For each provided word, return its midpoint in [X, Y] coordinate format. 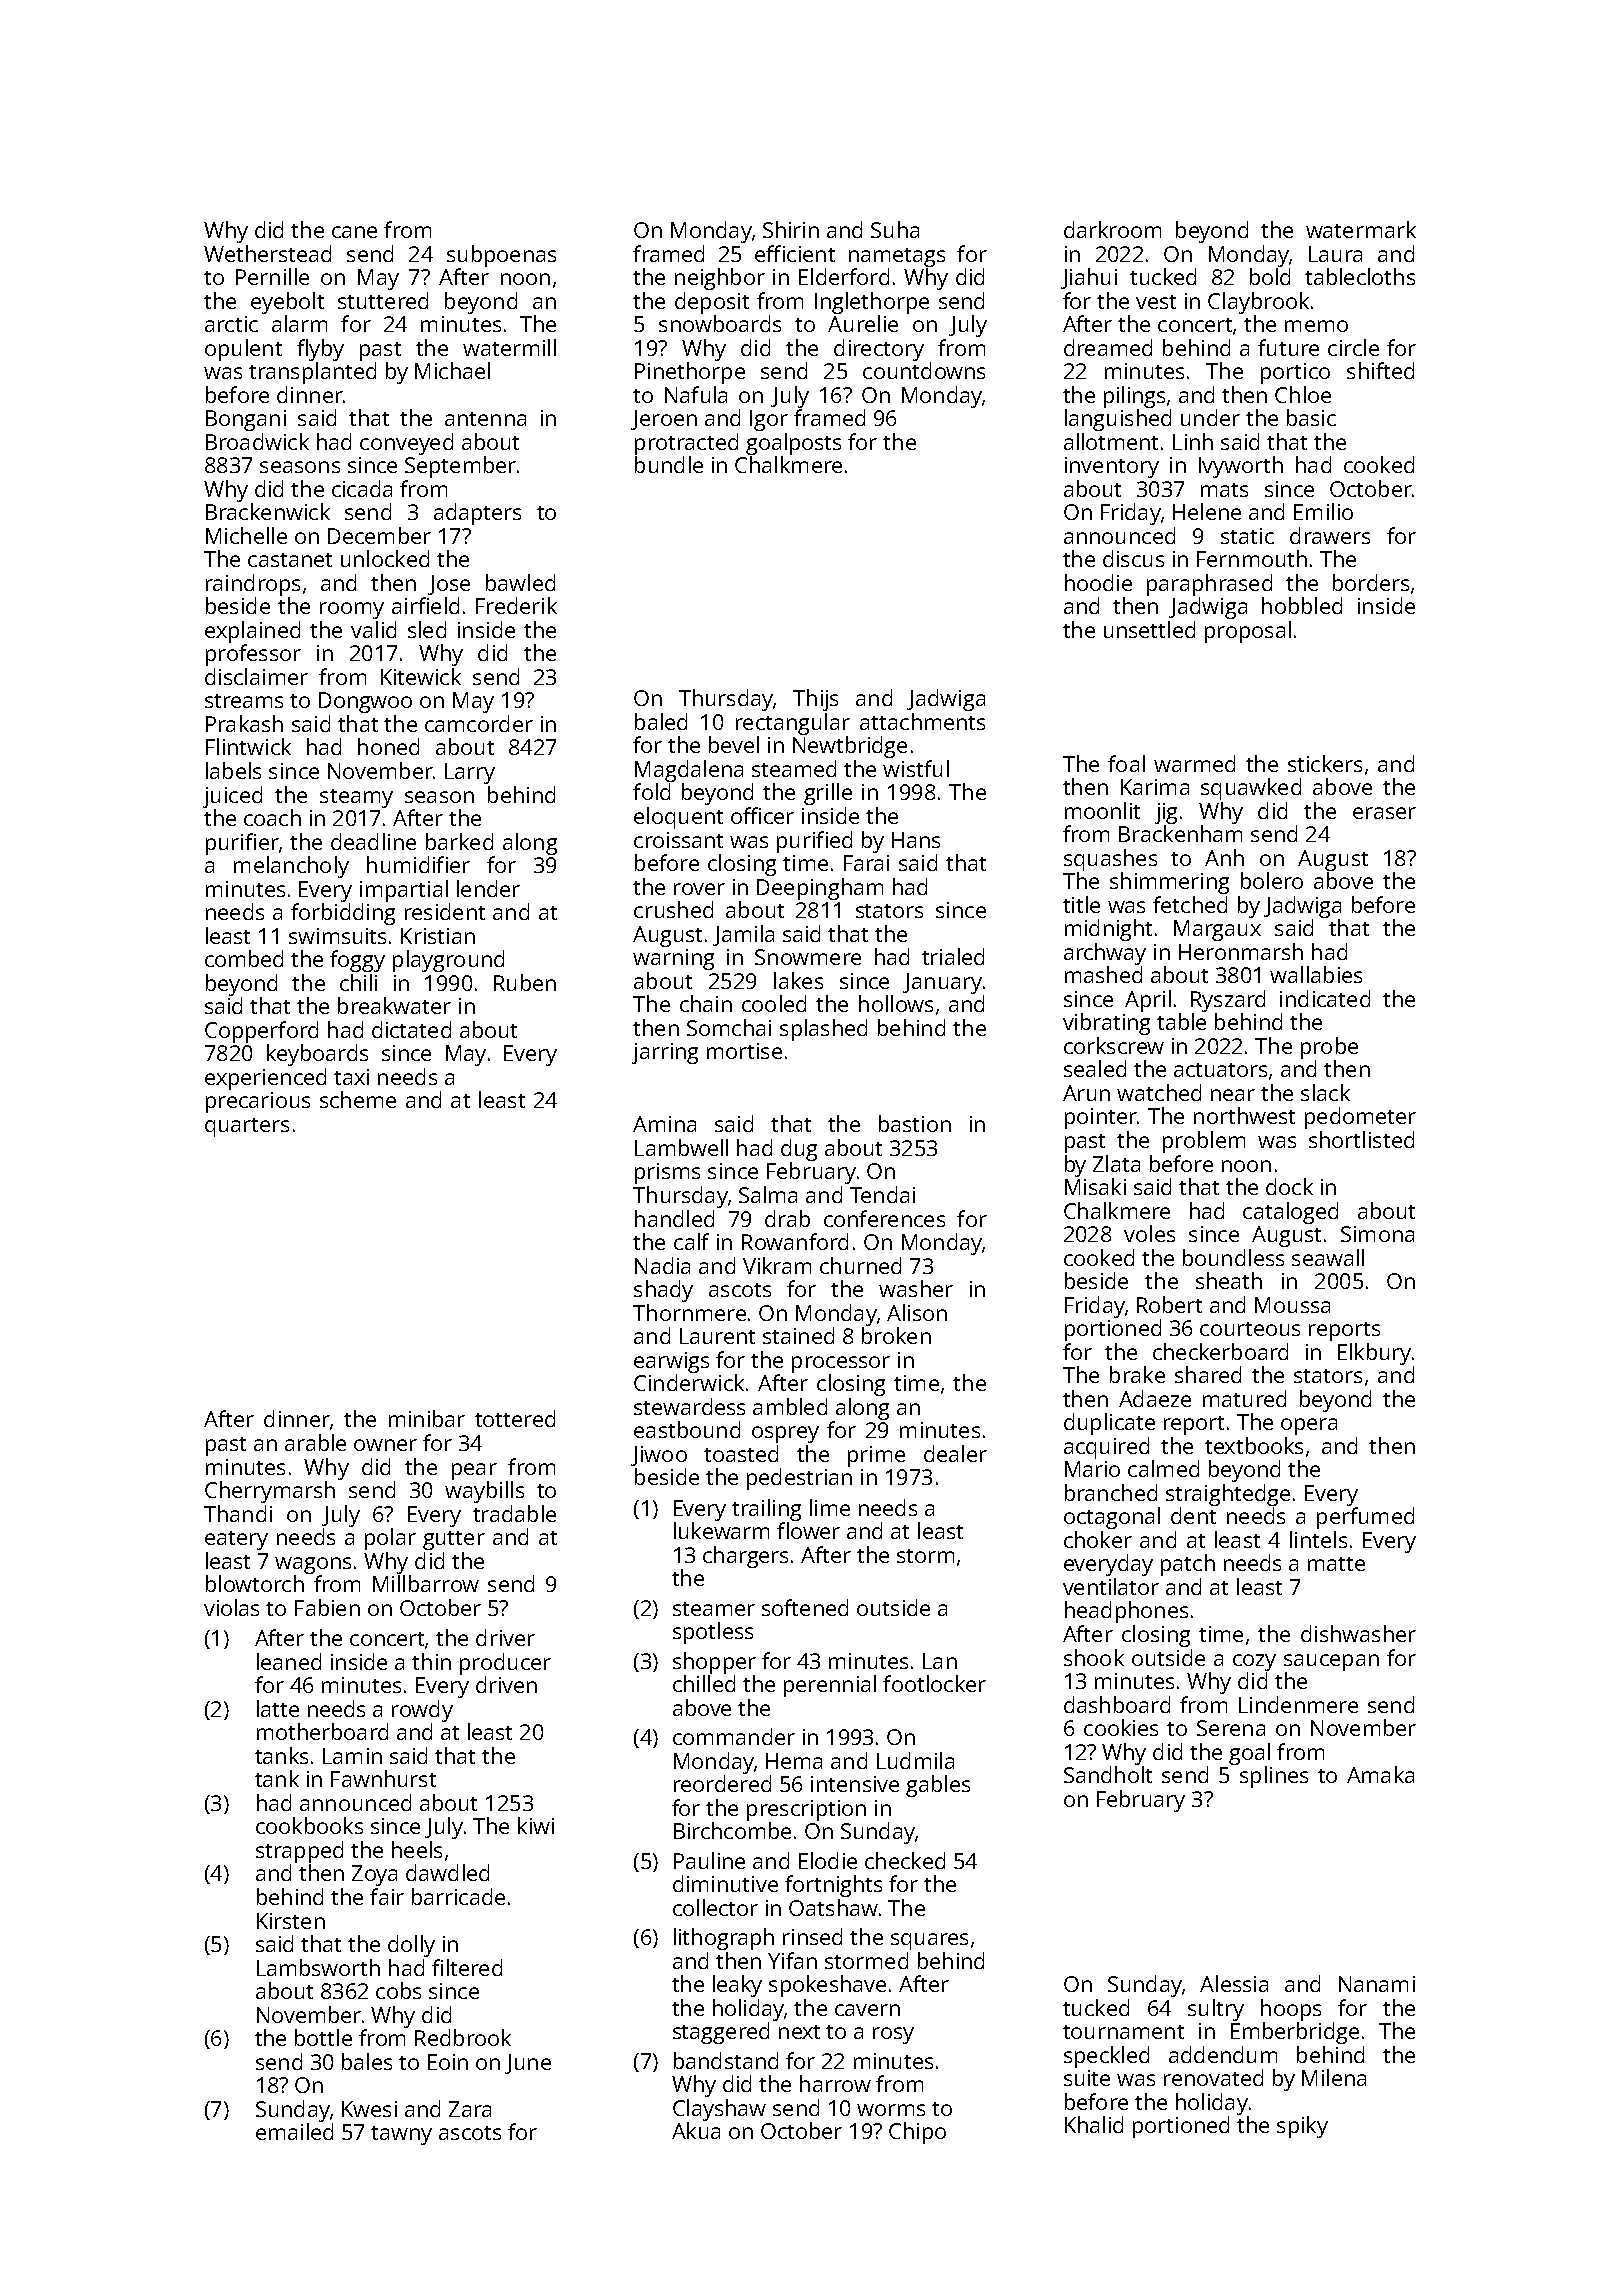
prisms [667, 1173]
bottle [323, 2037]
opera [1309, 1426]
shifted [1380, 370]
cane [354, 232]
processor [841, 1364]
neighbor [720, 279]
